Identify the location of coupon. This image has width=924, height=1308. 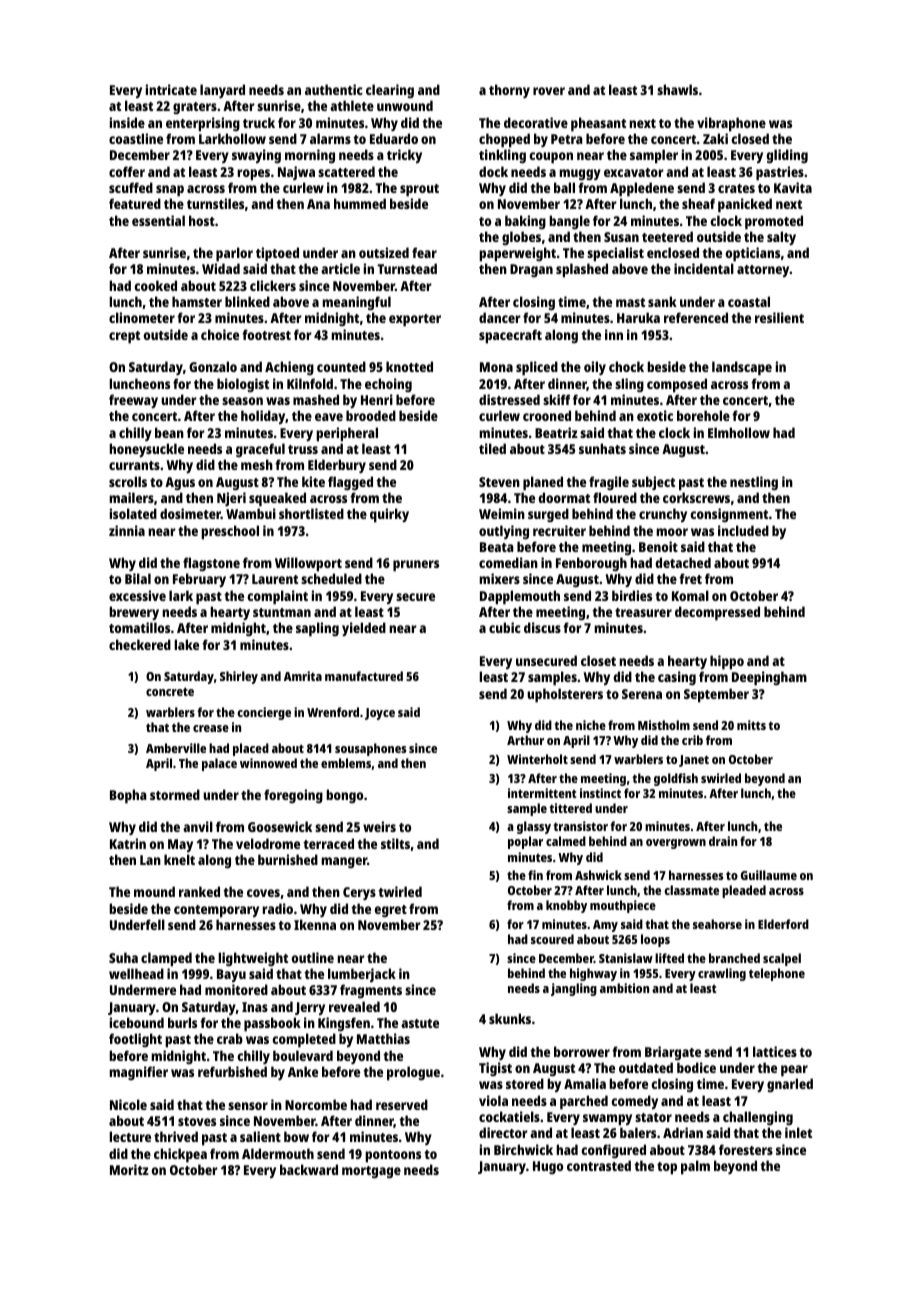
(551, 158).
